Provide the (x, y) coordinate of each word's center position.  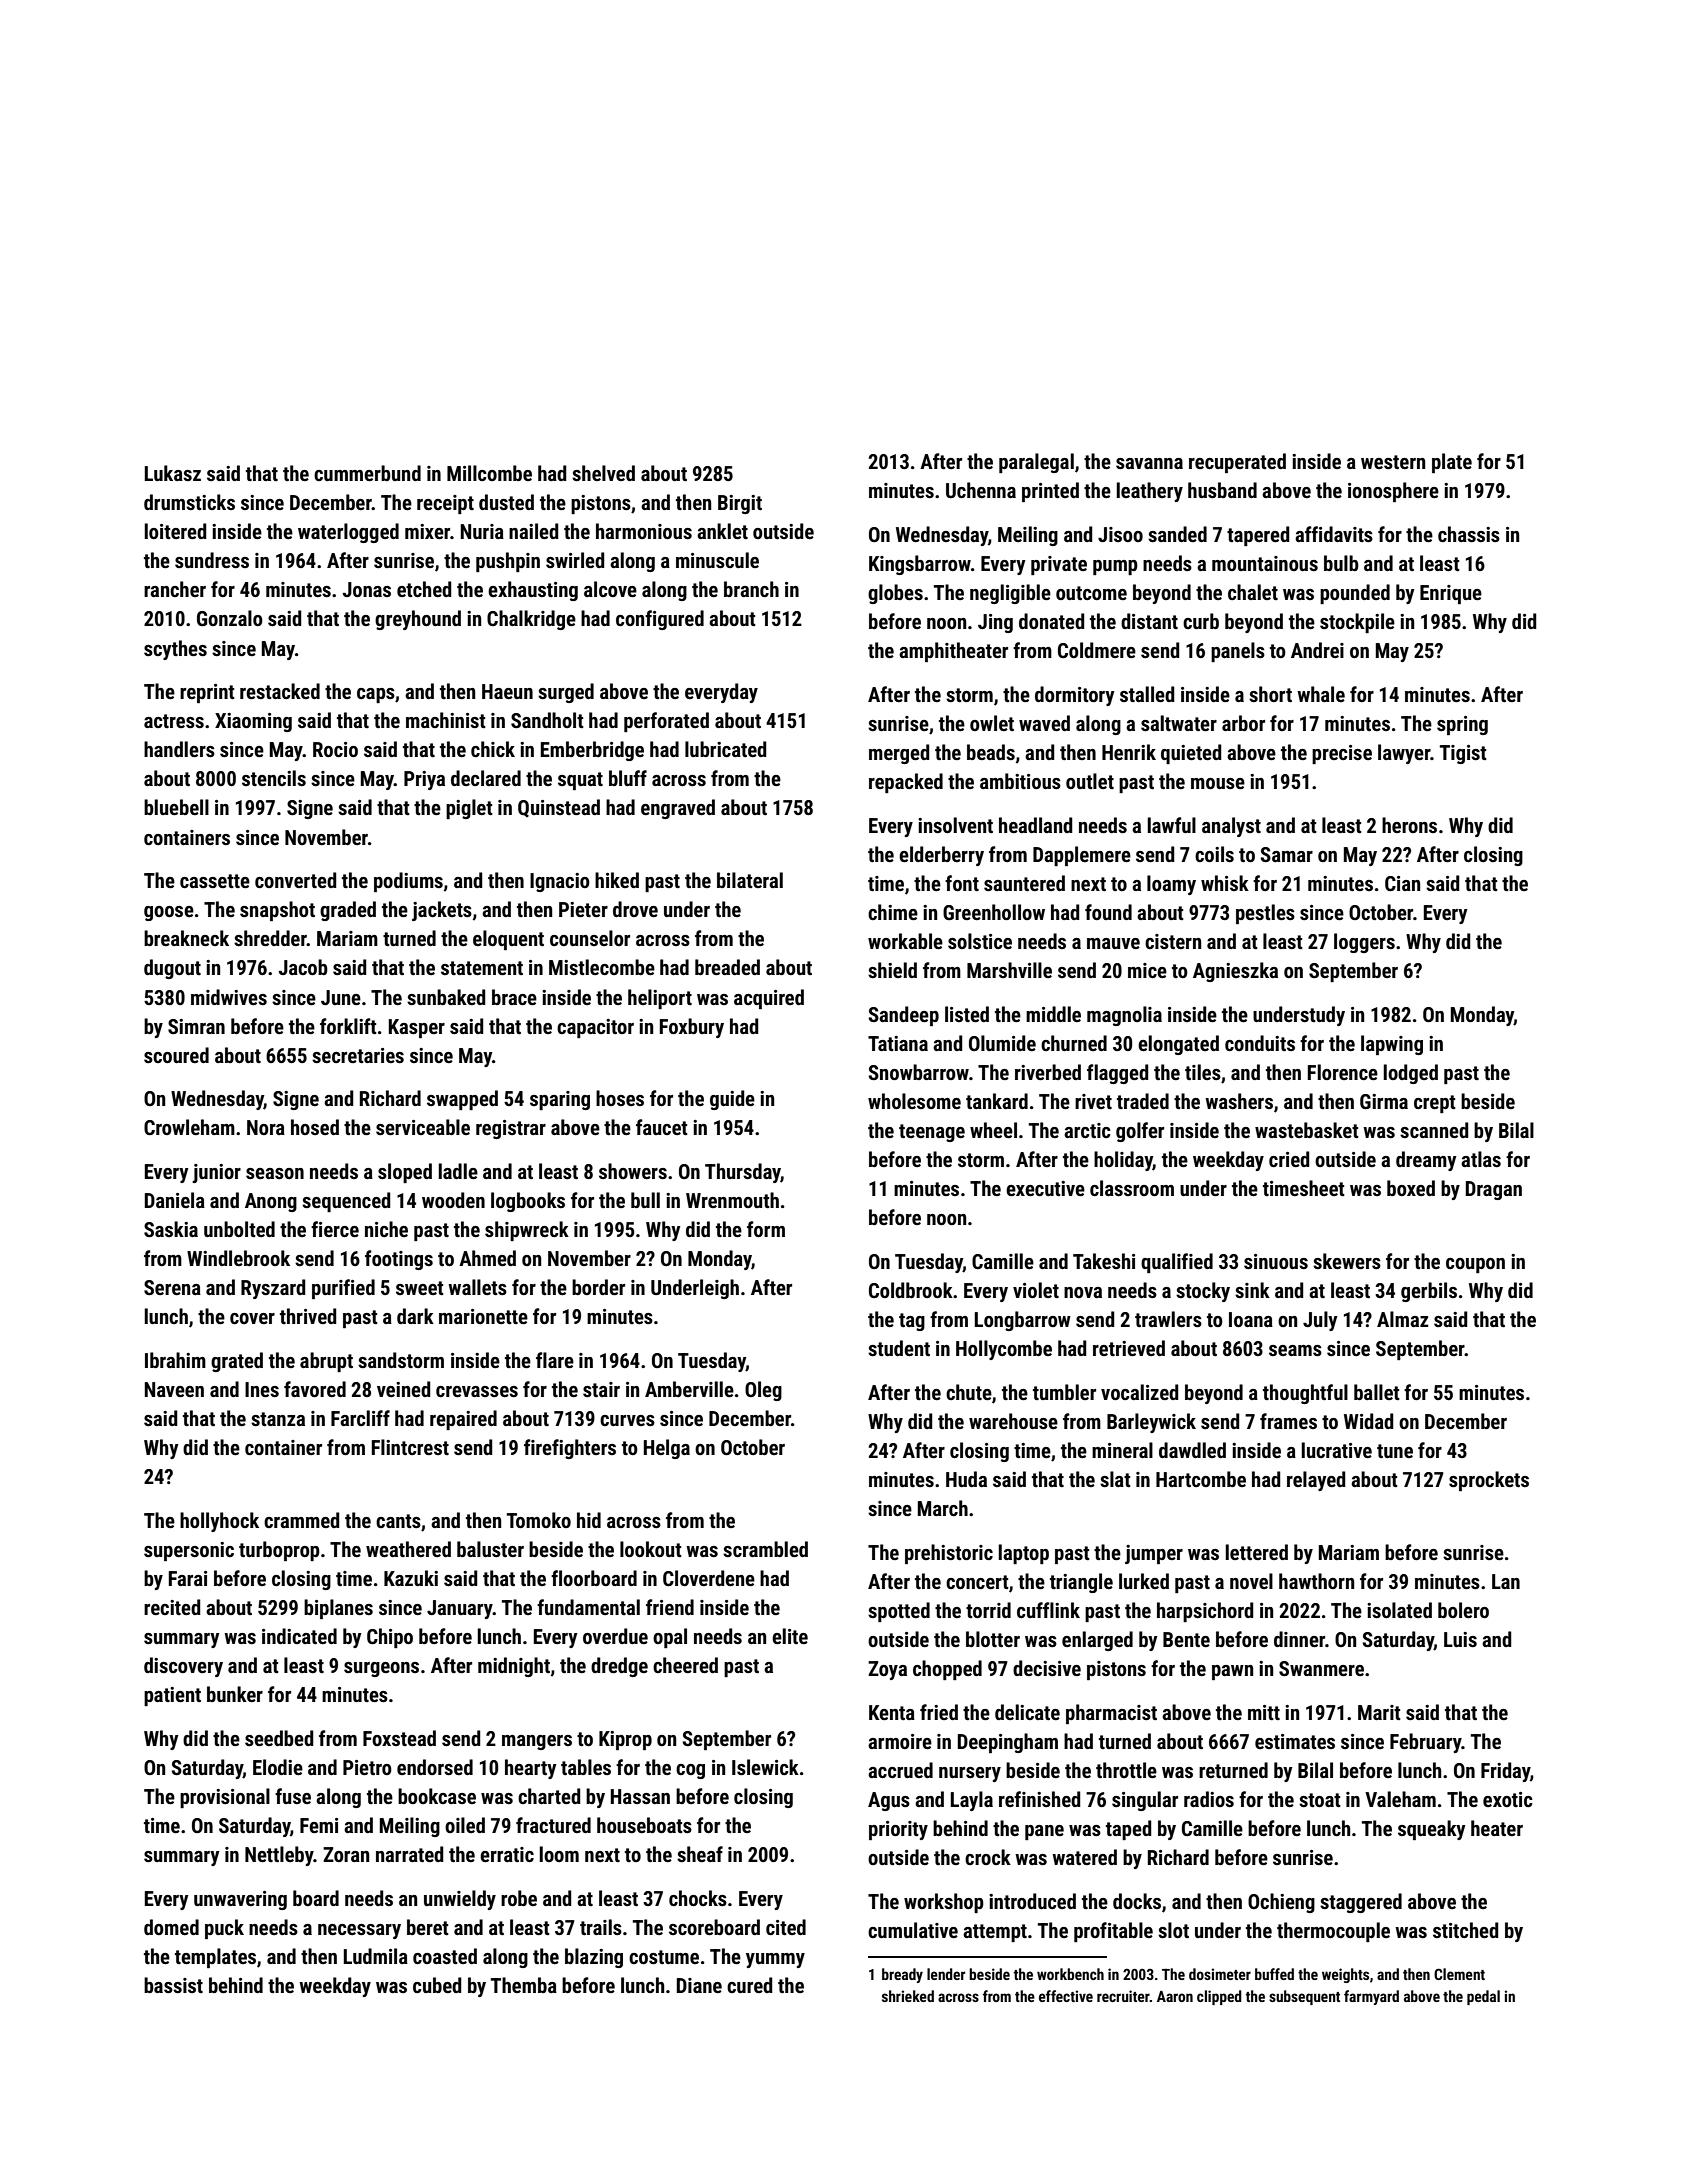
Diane (699, 1985)
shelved (603, 473)
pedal (1483, 1997)
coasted (445, 1956)
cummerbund (367, 473)
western (1393, 462)
